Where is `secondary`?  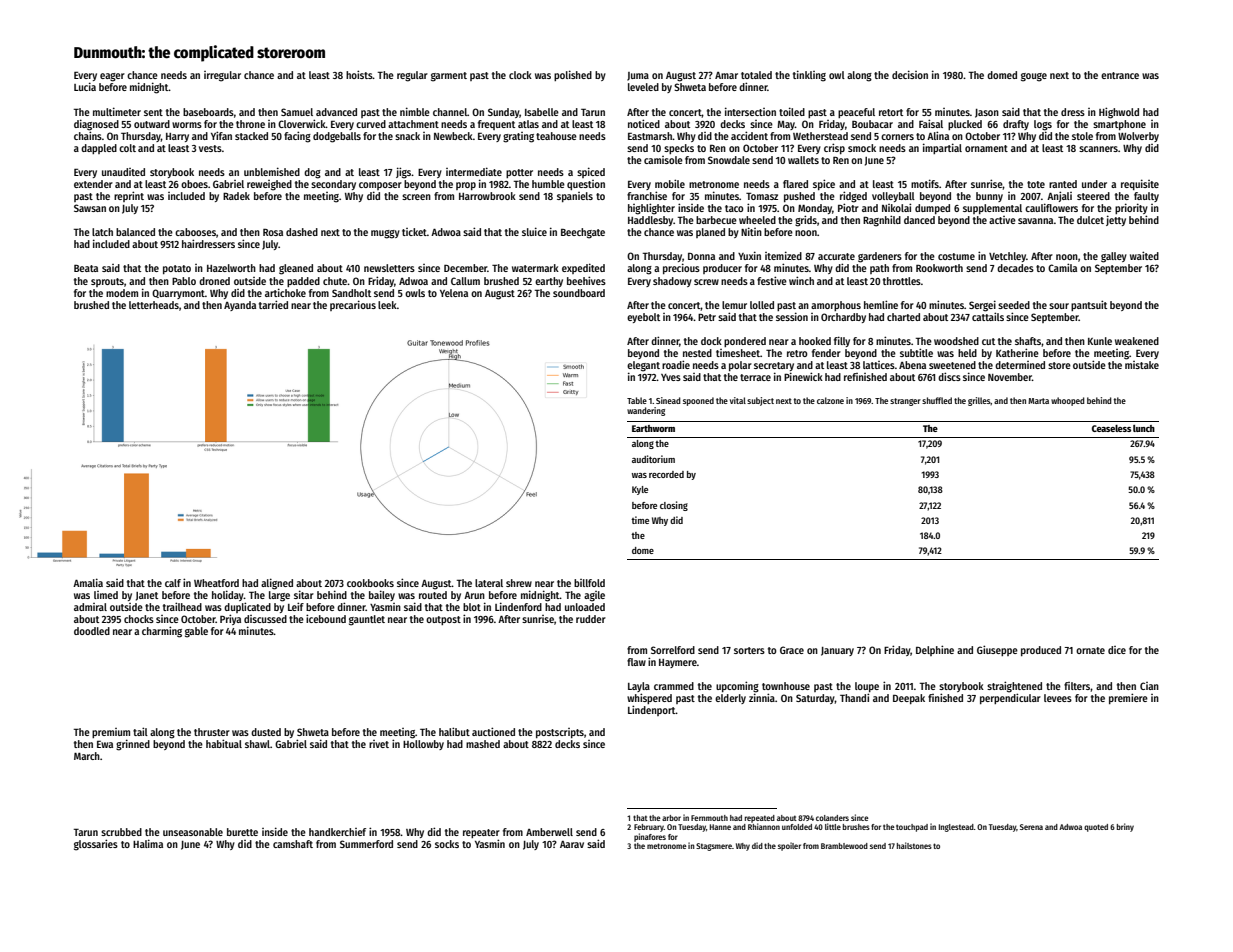
secondary is located at coordinates (333, 185).
